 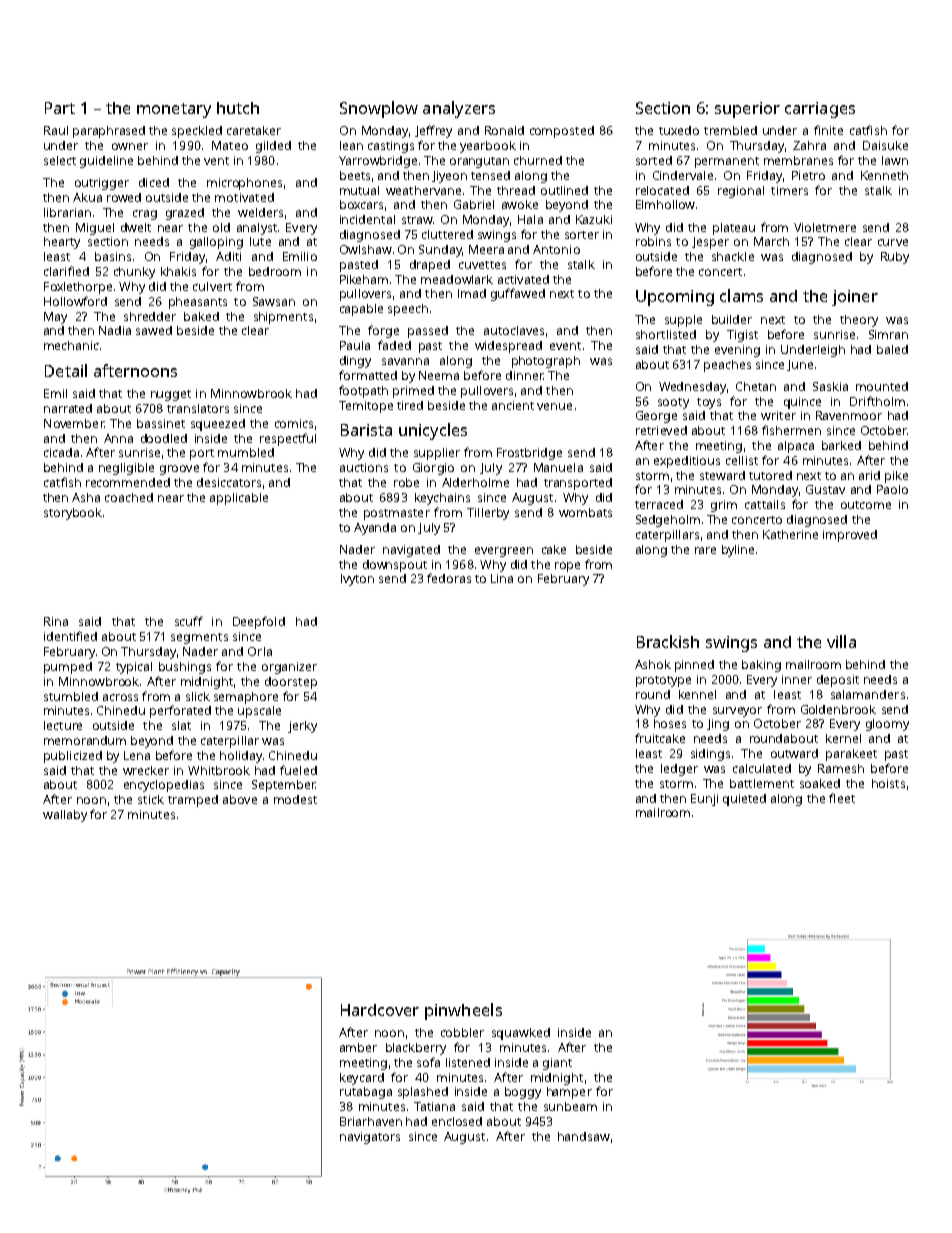 I want to click on Snowplow, so click(x=379, y=109).
